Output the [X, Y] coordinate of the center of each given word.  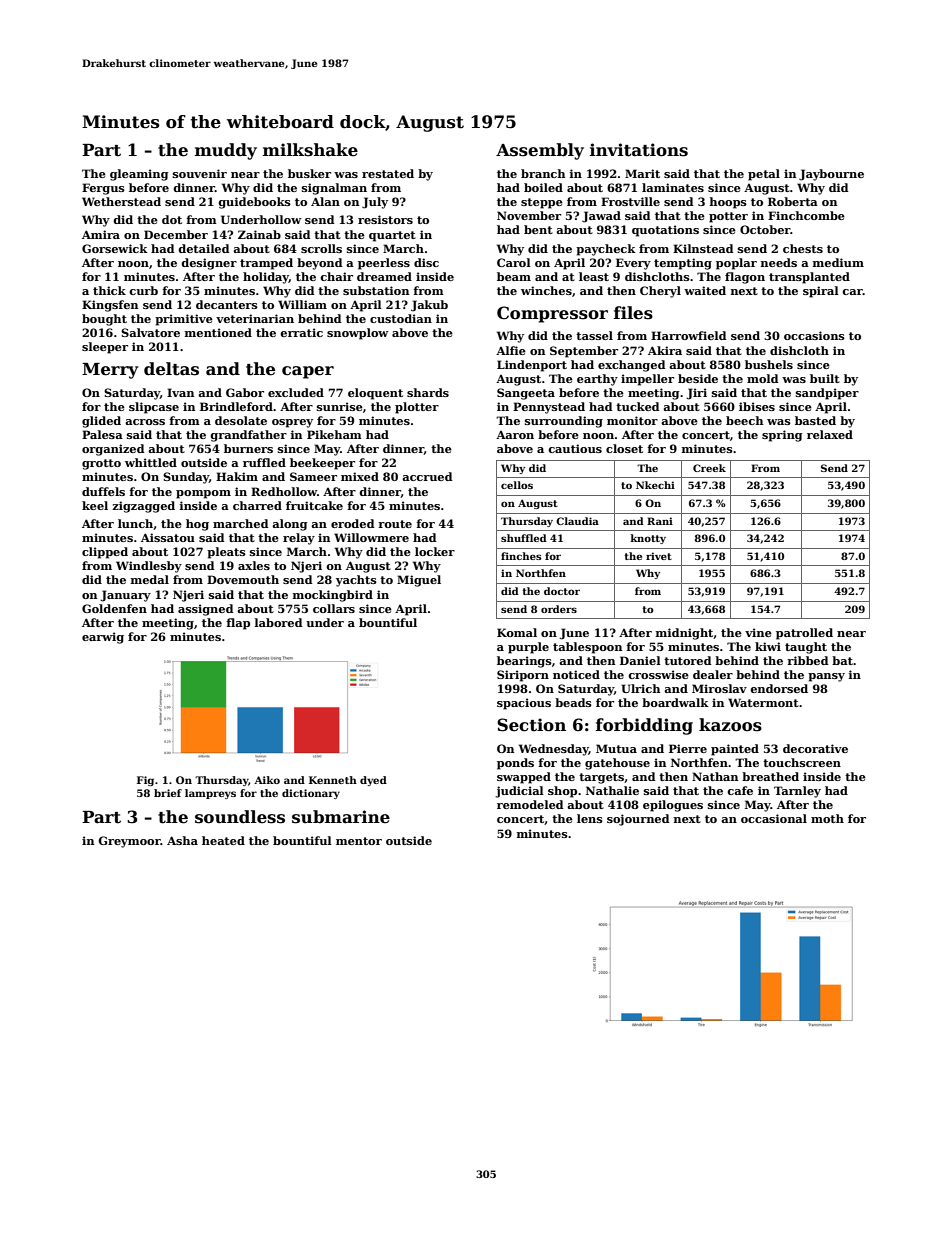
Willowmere [371, 537]
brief [168, 793]
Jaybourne [831, 175]
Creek [709, 468]
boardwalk [675, 702]
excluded [296, 392]
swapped [524, 778]
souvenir [200, 173]
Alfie [511, 350]
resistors [385, 219]
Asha [182, 840]
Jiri [696, 394]
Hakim [237, 476]
